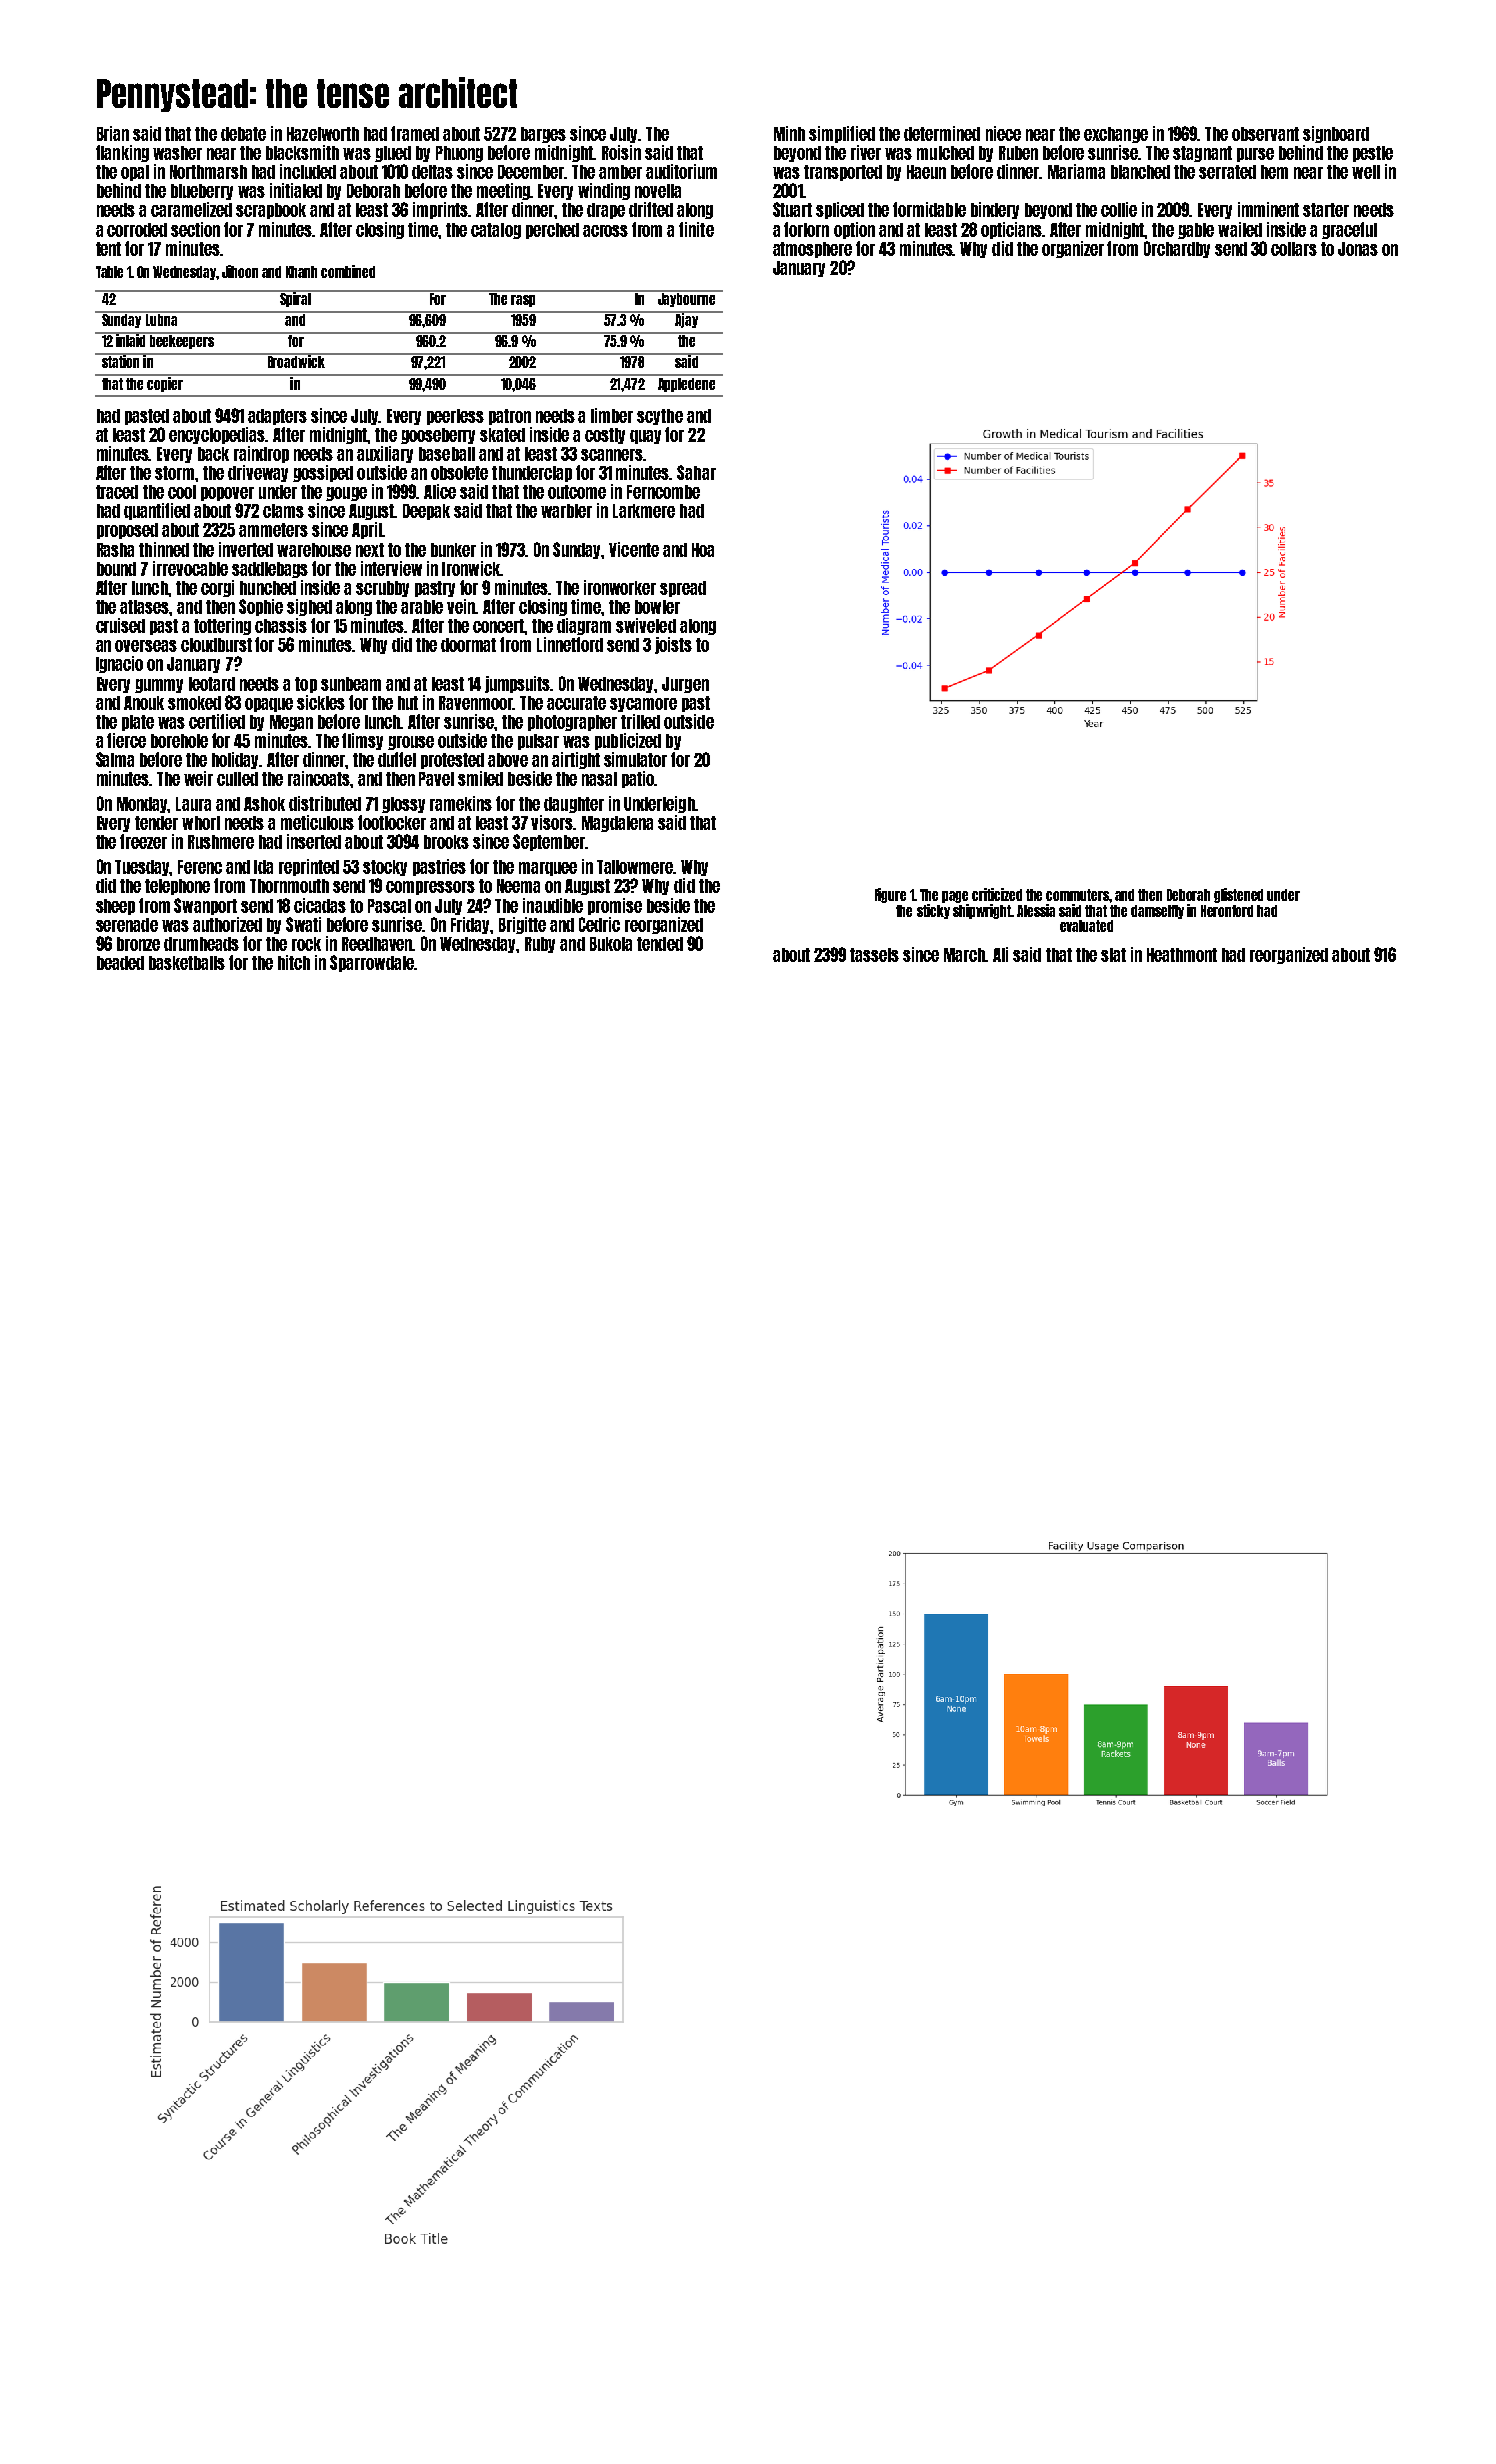  I want to click on Roisin, so click(621, 152).
